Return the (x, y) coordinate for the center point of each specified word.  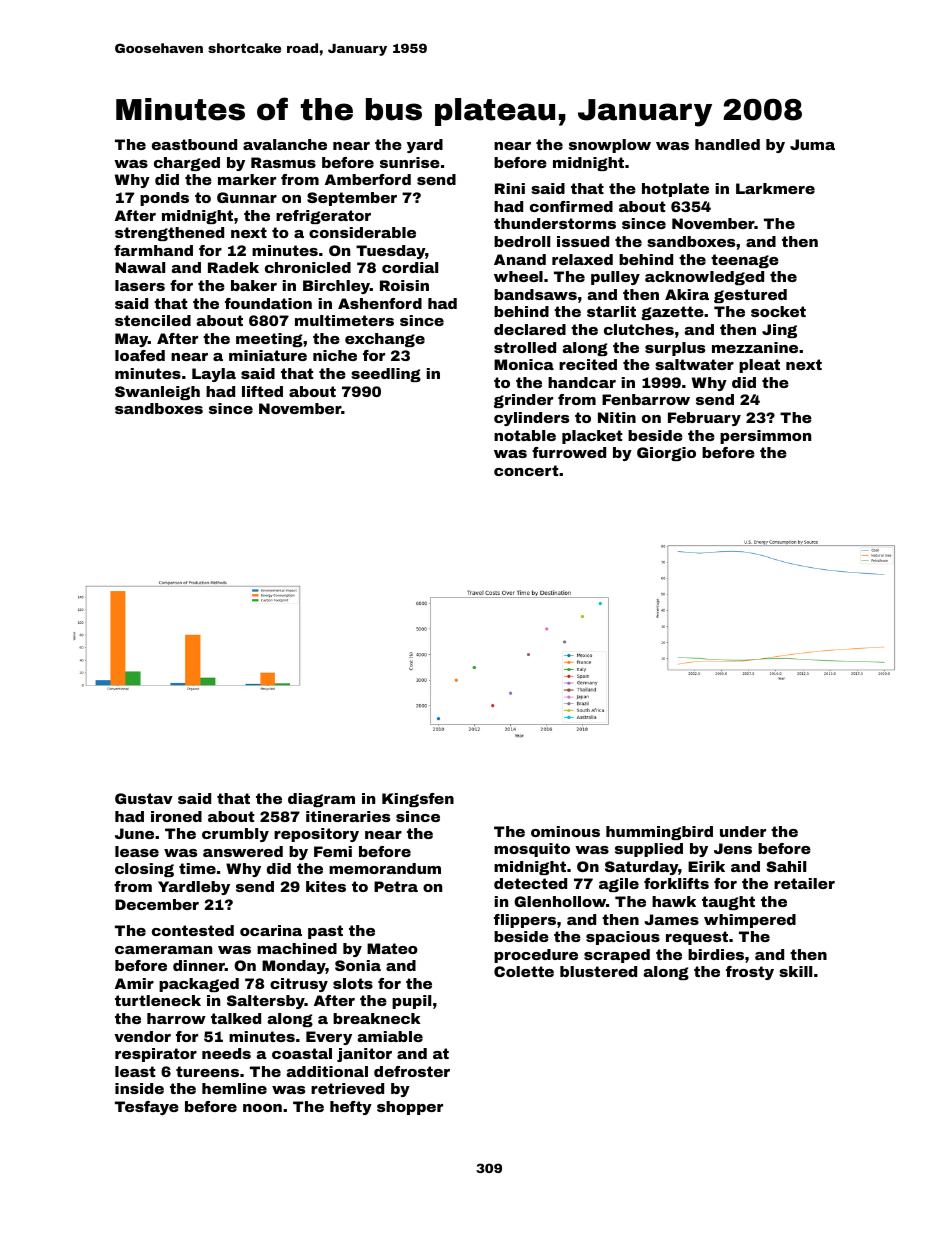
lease (137, 851)
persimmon (765, 437)
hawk (674, 901)
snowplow (610, 146)
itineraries (348, 816)
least (135, 1071)
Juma (812, 144)
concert (526, 470)
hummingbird (659, 833)
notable (525, 435)
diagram (321, 800)
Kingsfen (418, 800)
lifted (262, 391)
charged (187, 164)
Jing (779, 331)
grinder (523, 401)
